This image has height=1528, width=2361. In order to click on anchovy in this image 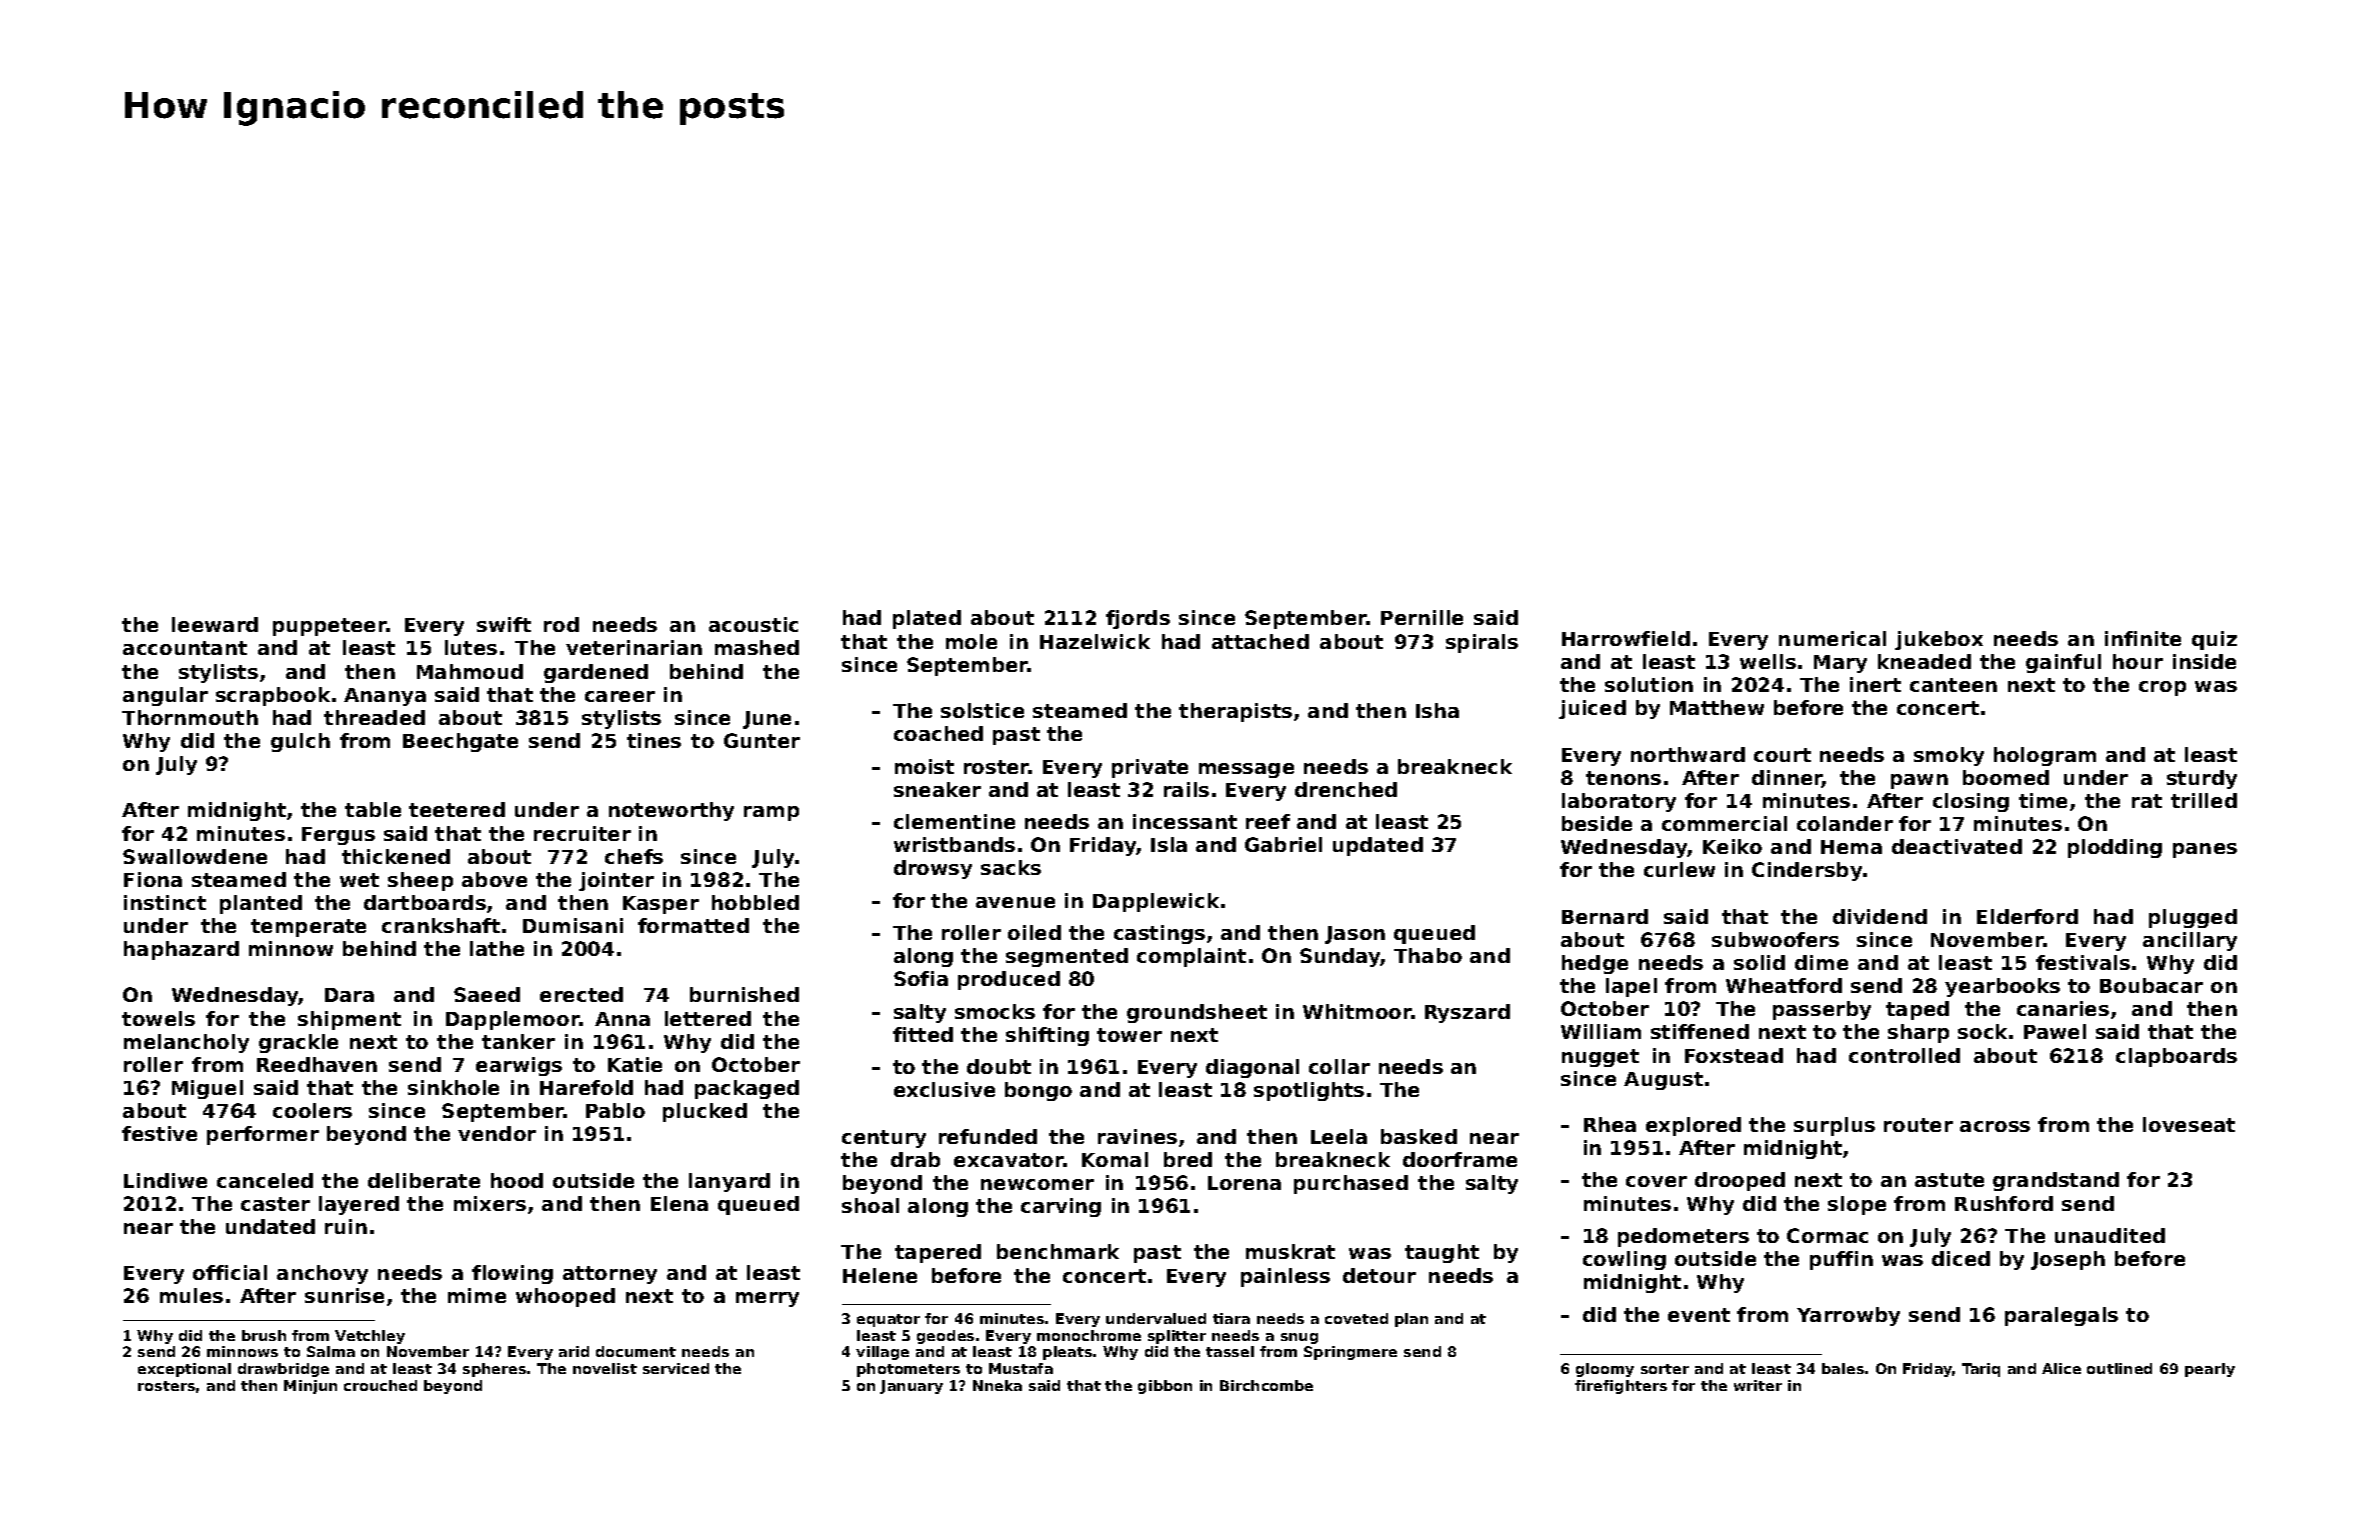, I will do `click(322, 1274)`.
